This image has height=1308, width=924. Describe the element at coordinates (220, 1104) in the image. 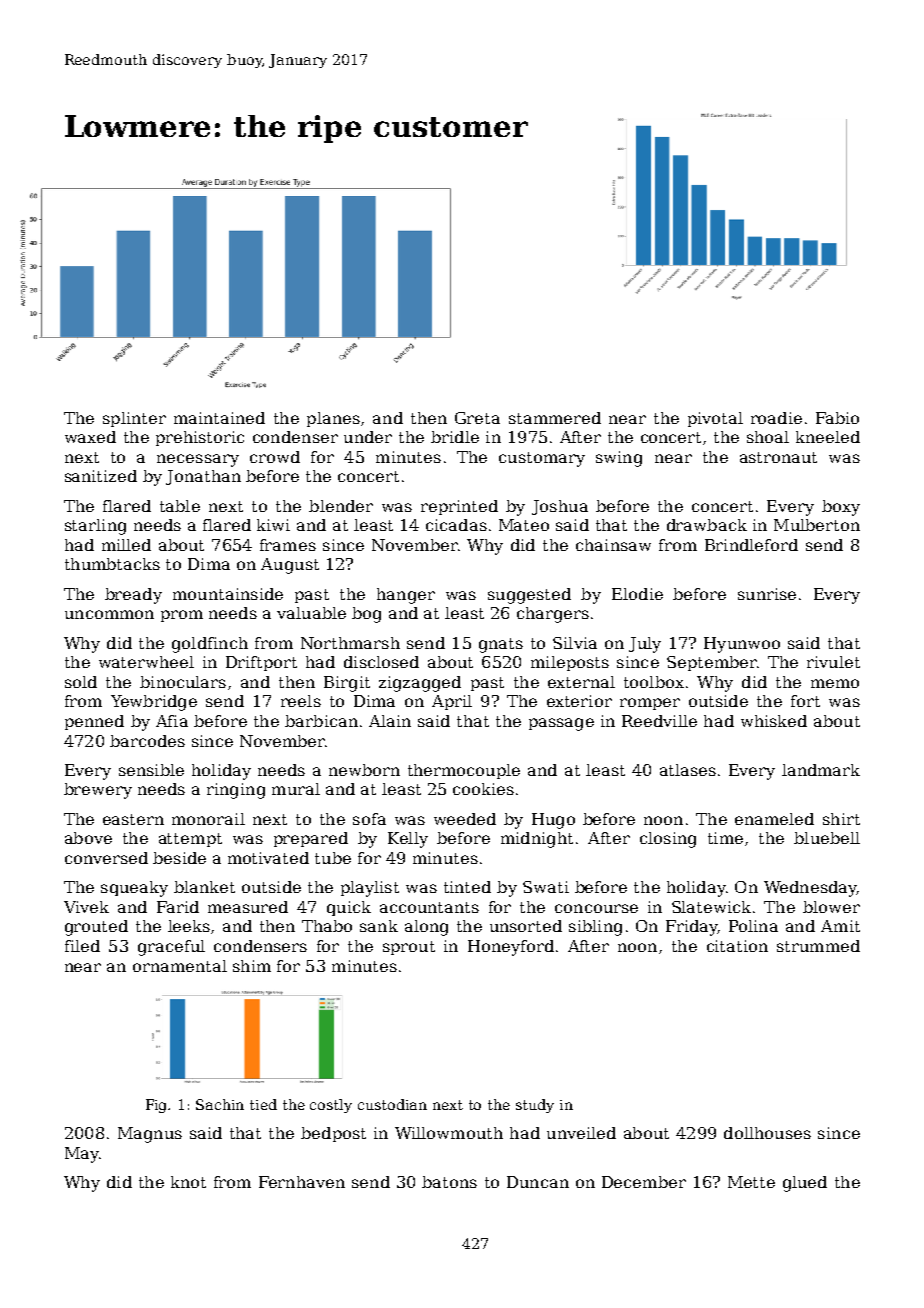

I see `Sachin` at that location.
